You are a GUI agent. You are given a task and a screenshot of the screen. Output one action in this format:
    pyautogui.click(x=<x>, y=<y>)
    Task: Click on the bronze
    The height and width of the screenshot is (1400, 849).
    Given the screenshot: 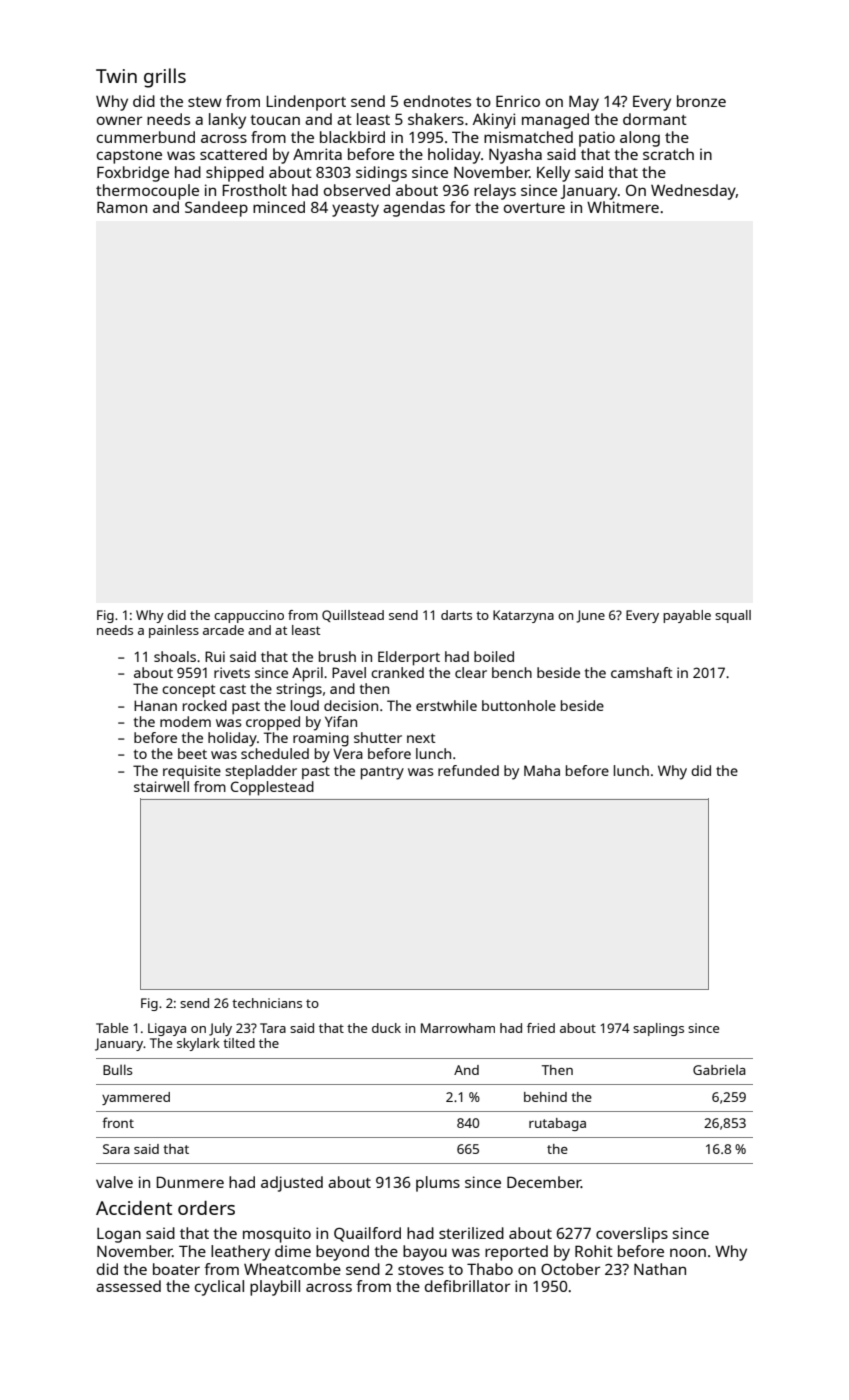 What is the action you would take?
    pyautogui.click(x=701, y=101)
